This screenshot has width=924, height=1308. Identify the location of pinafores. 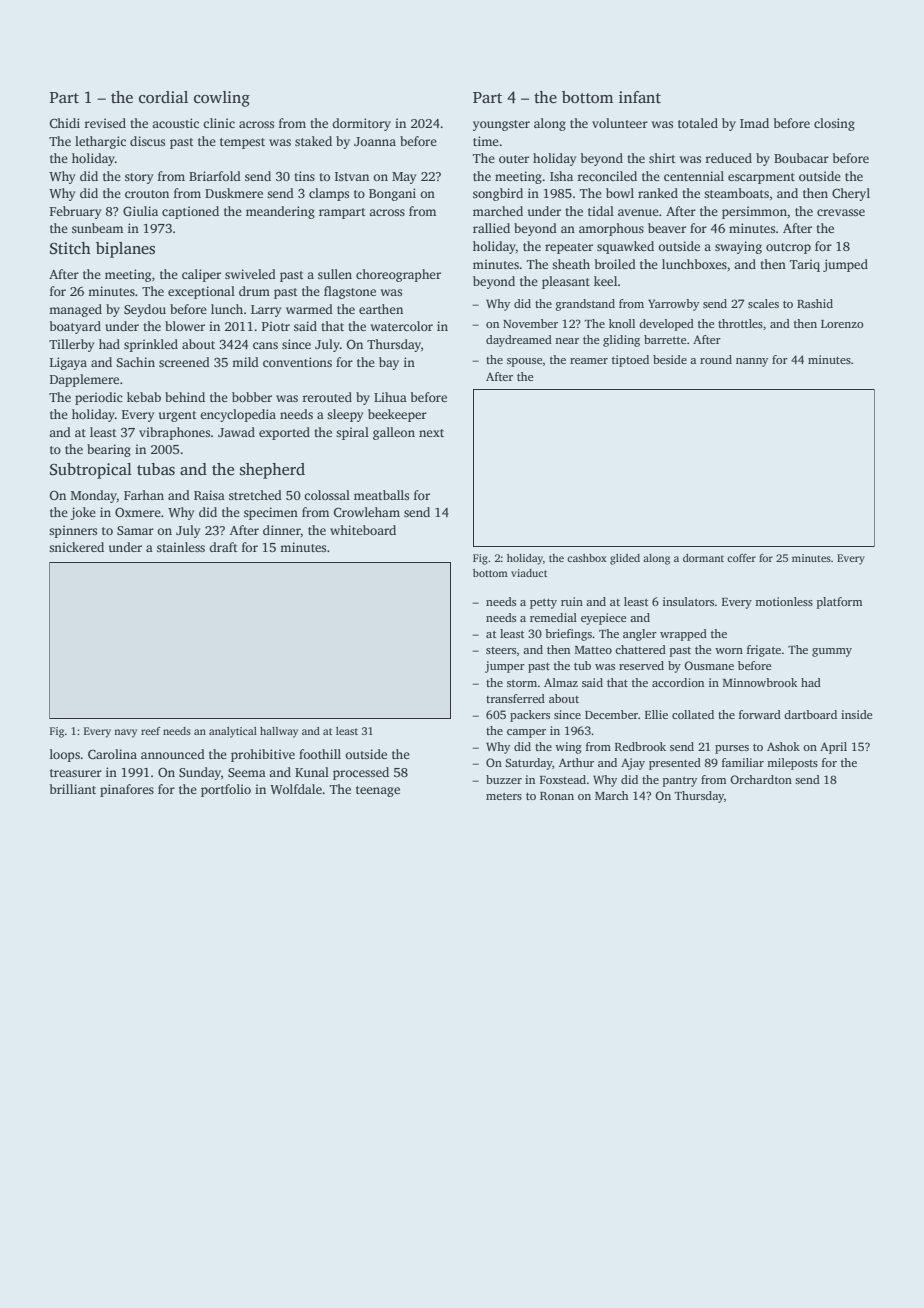
(127, 790).
